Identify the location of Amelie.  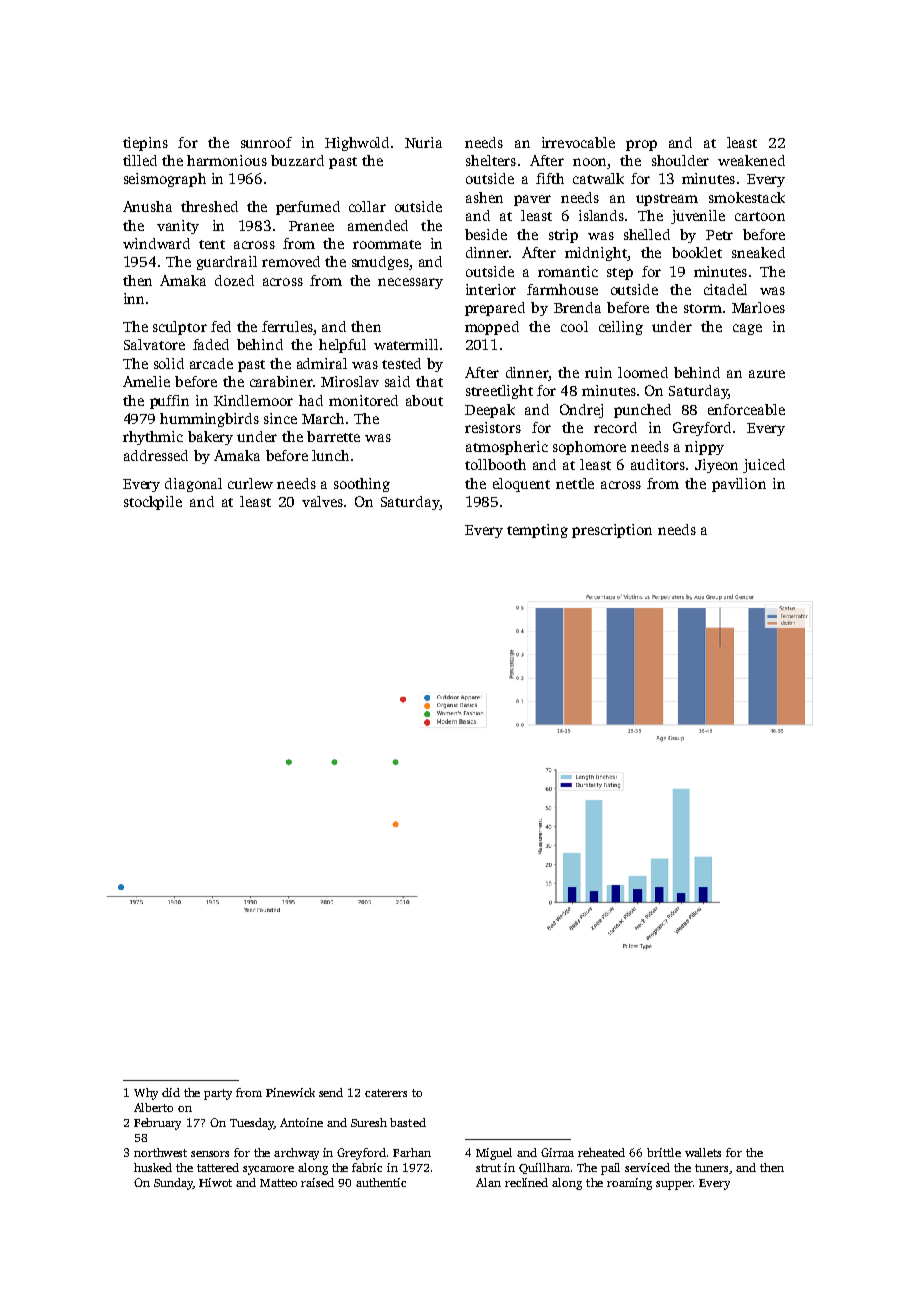
(146, 381).
